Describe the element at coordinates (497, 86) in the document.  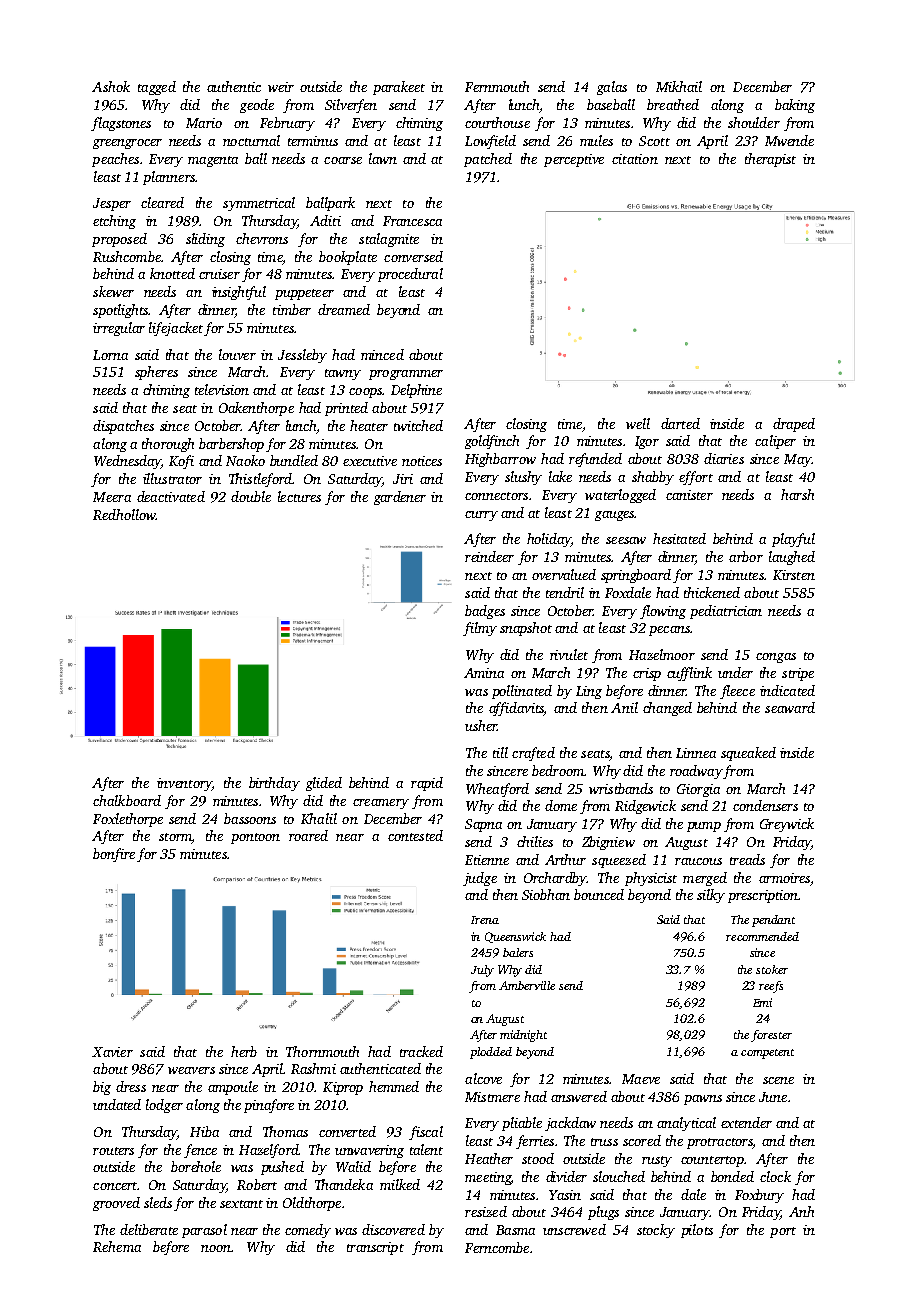
I see `Fernmouth` at that location.
